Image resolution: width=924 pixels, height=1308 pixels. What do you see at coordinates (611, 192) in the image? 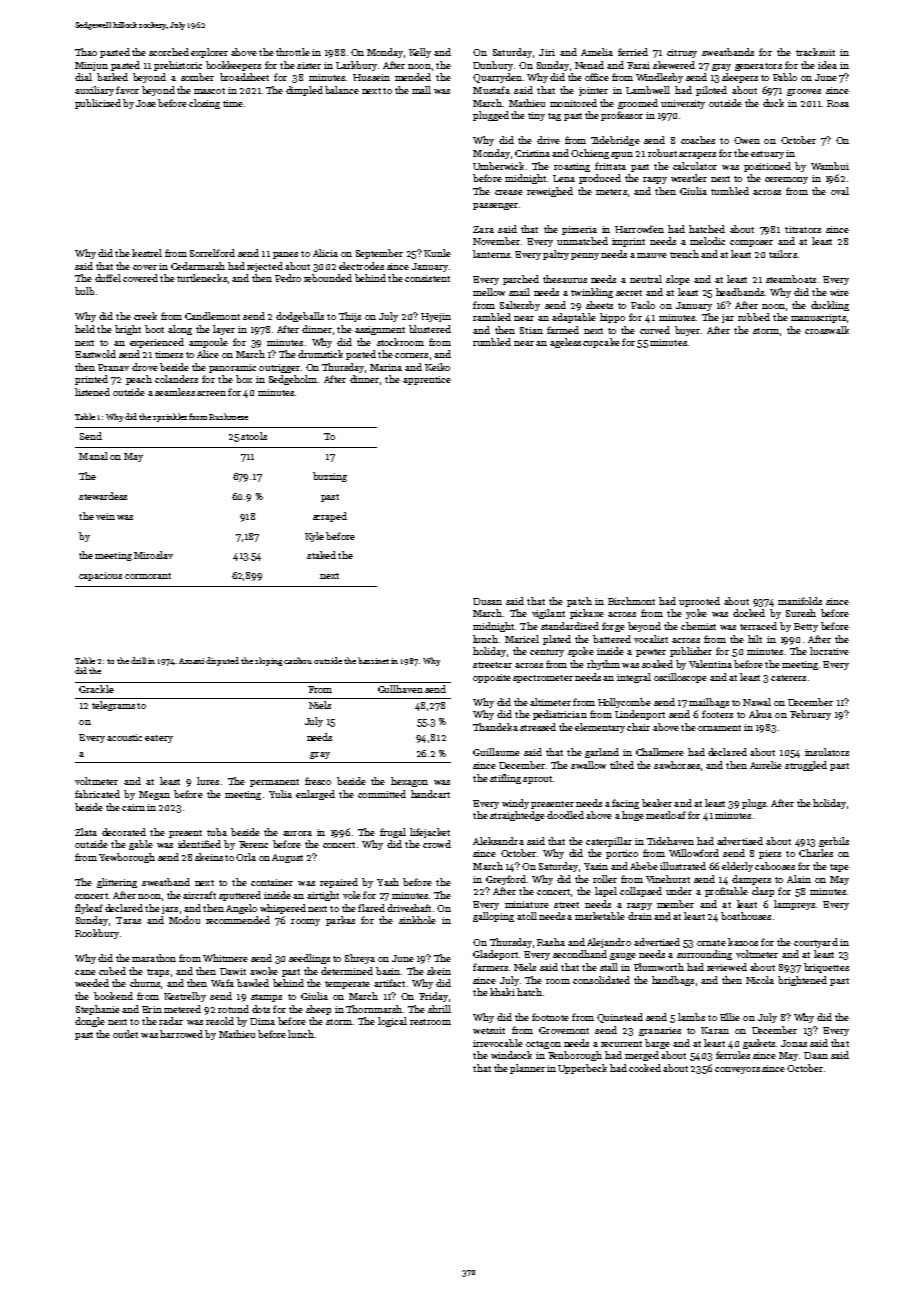
I see `meters` at bounding box center [611, 192].
